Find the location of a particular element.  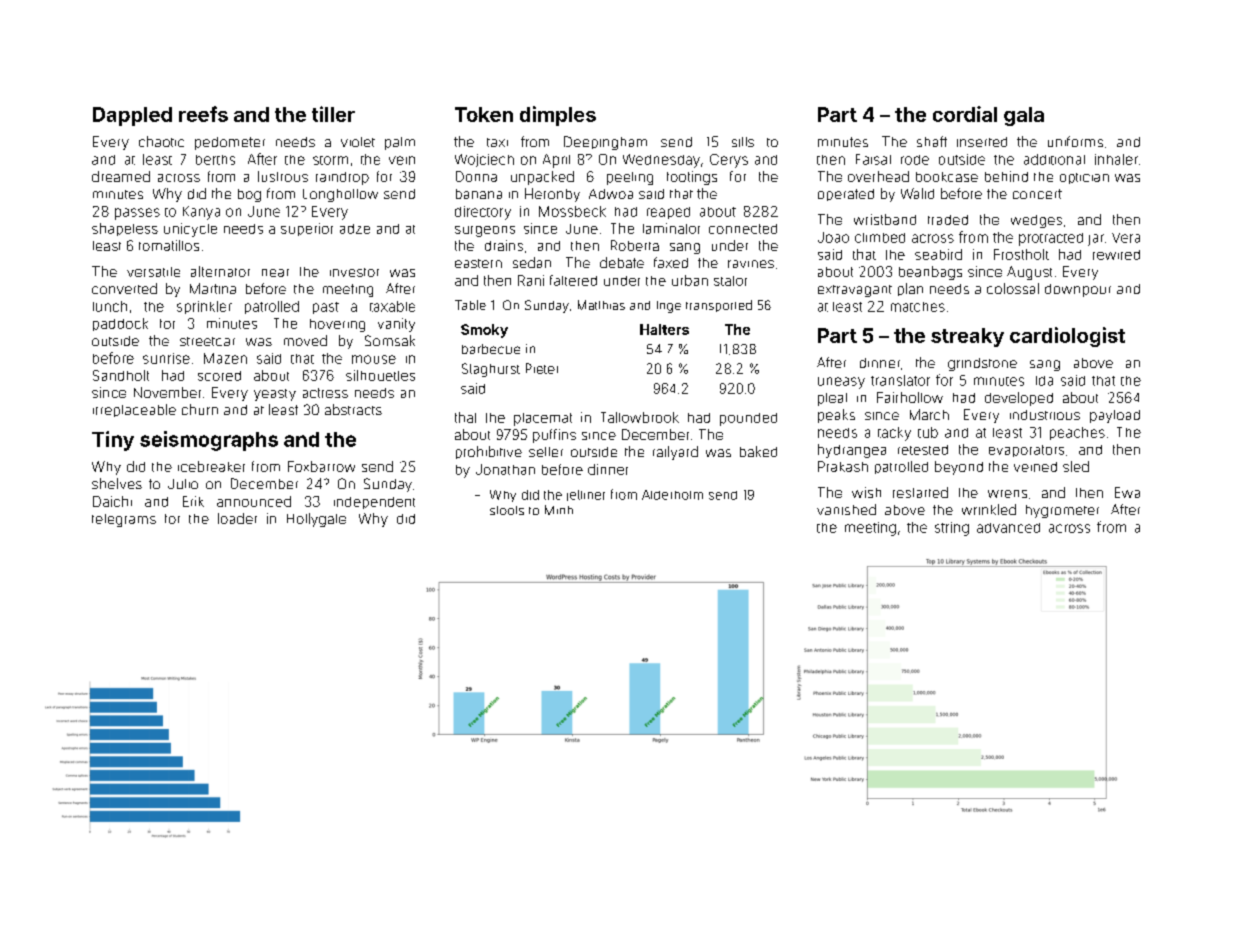

streetcar is located at coordinates (207, 341).
